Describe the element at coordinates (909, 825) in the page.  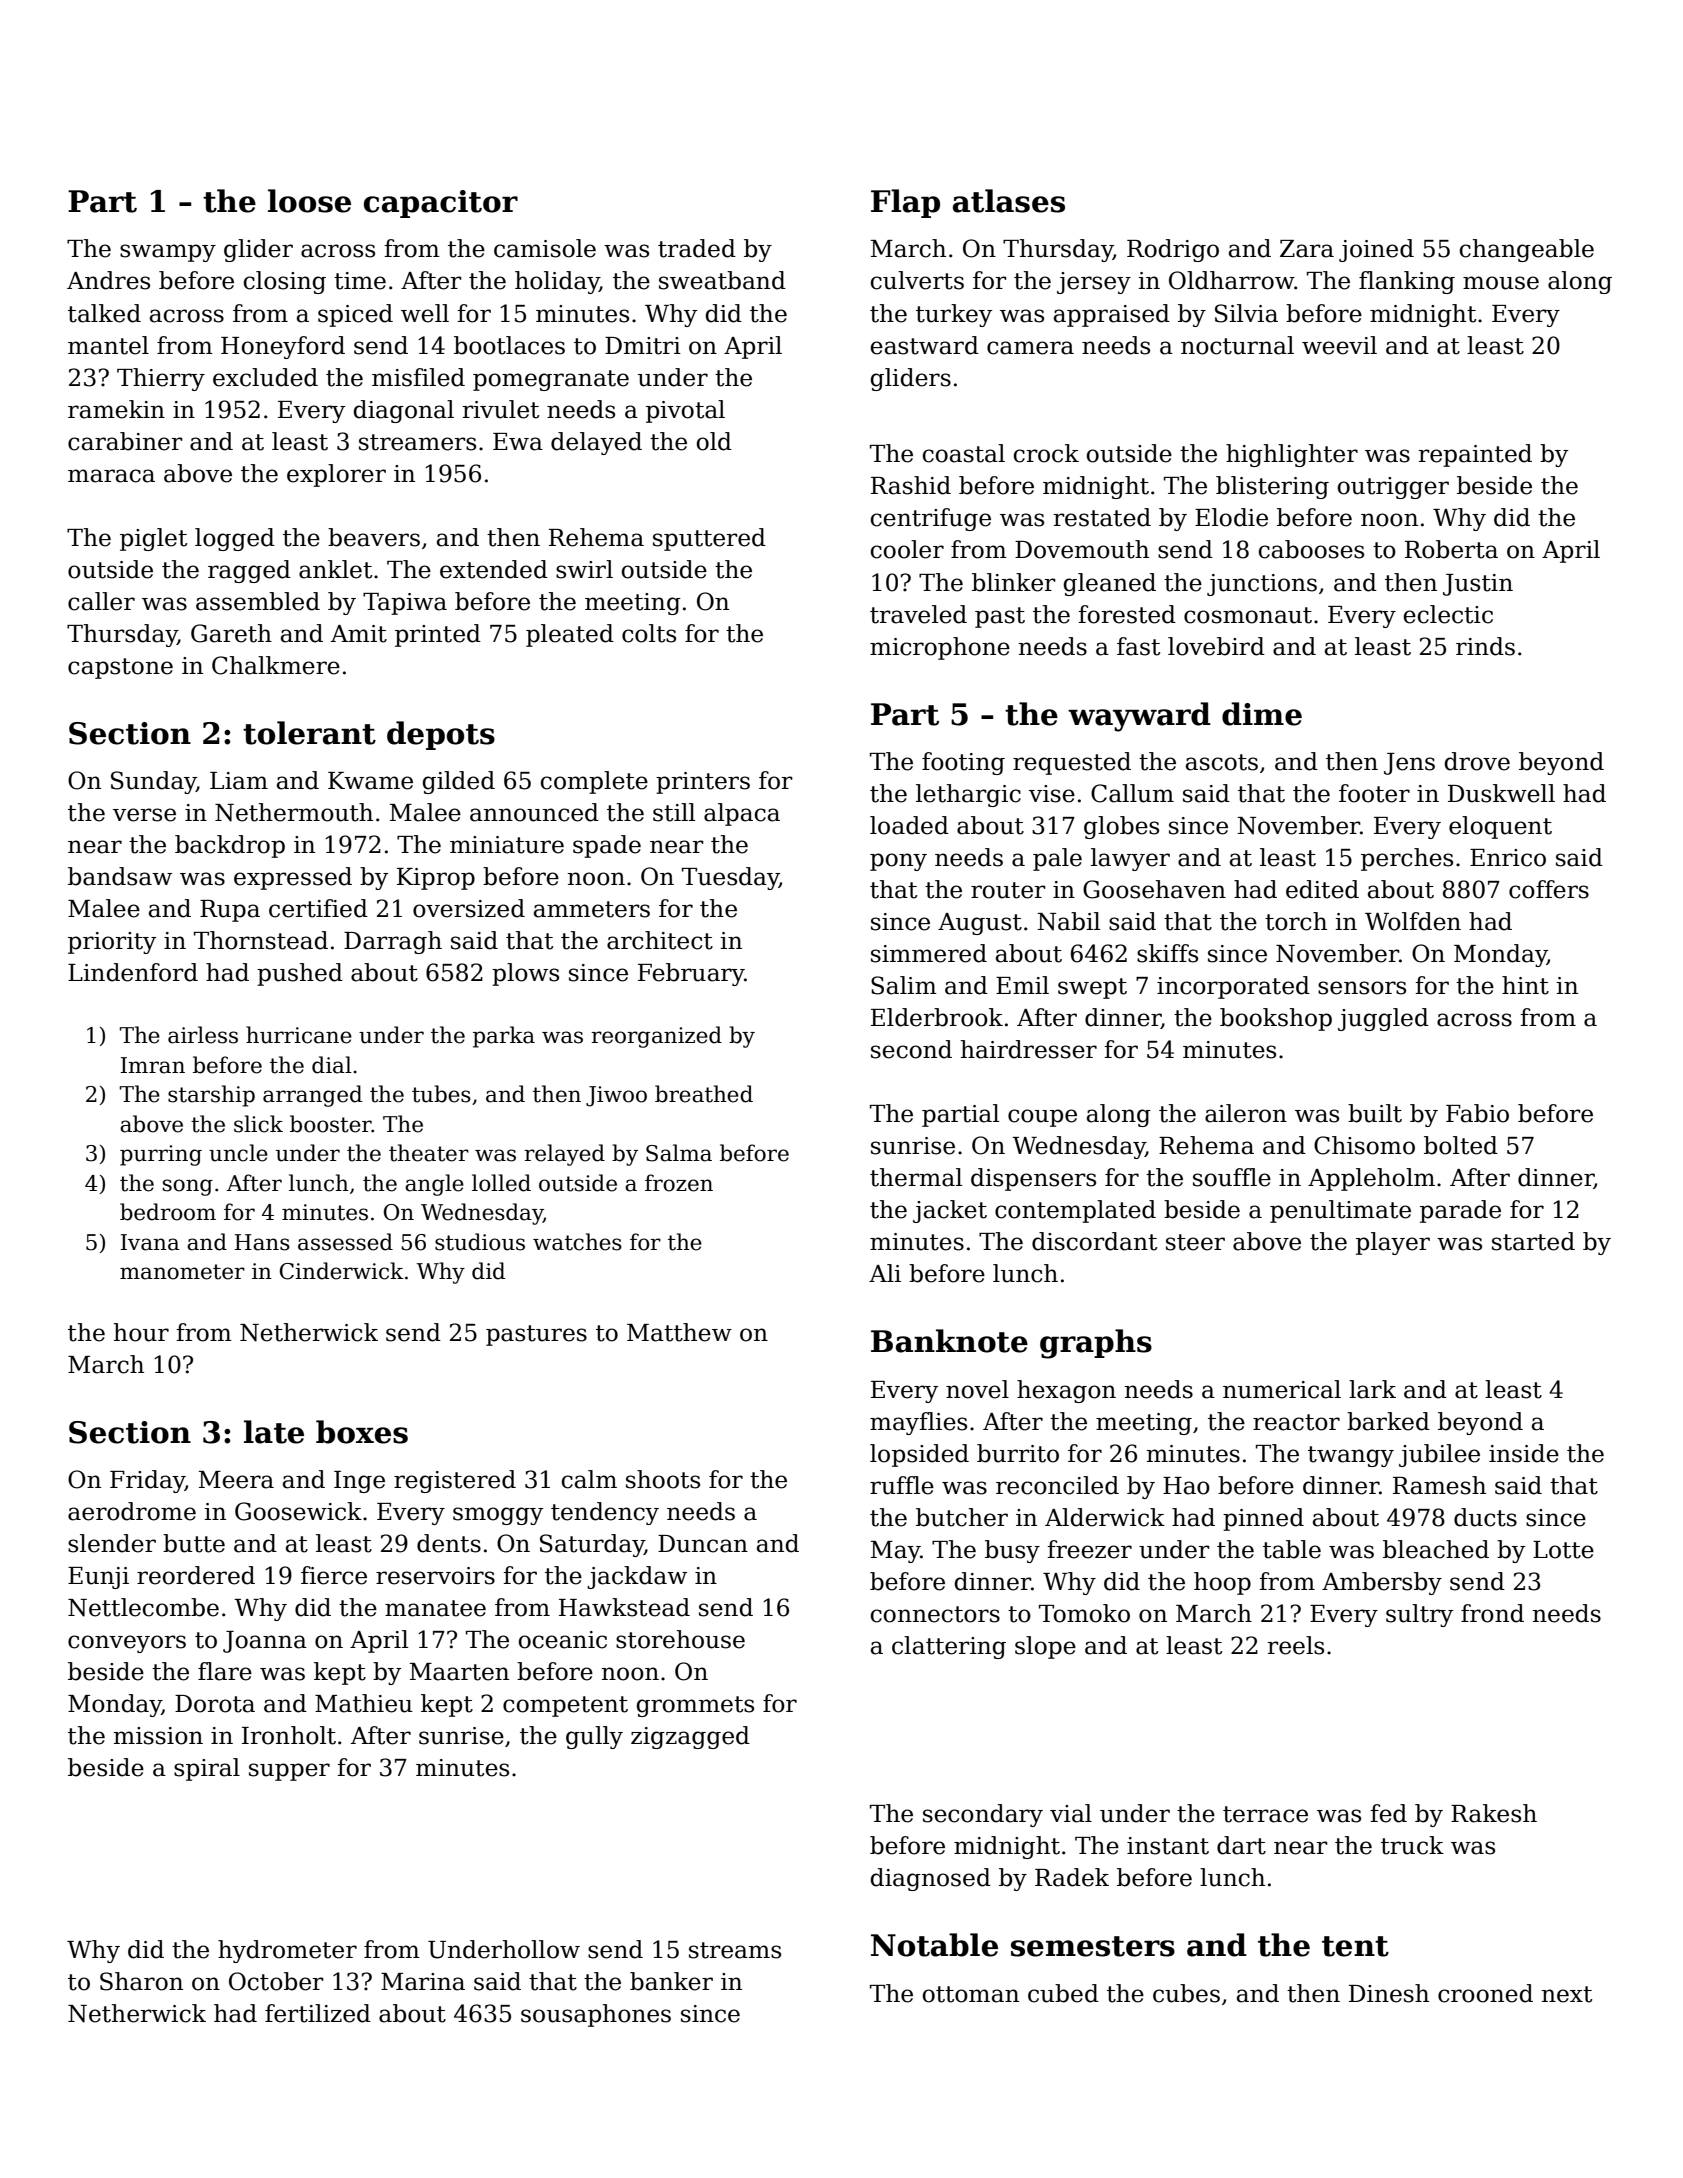
I see `loaded` at that location.
